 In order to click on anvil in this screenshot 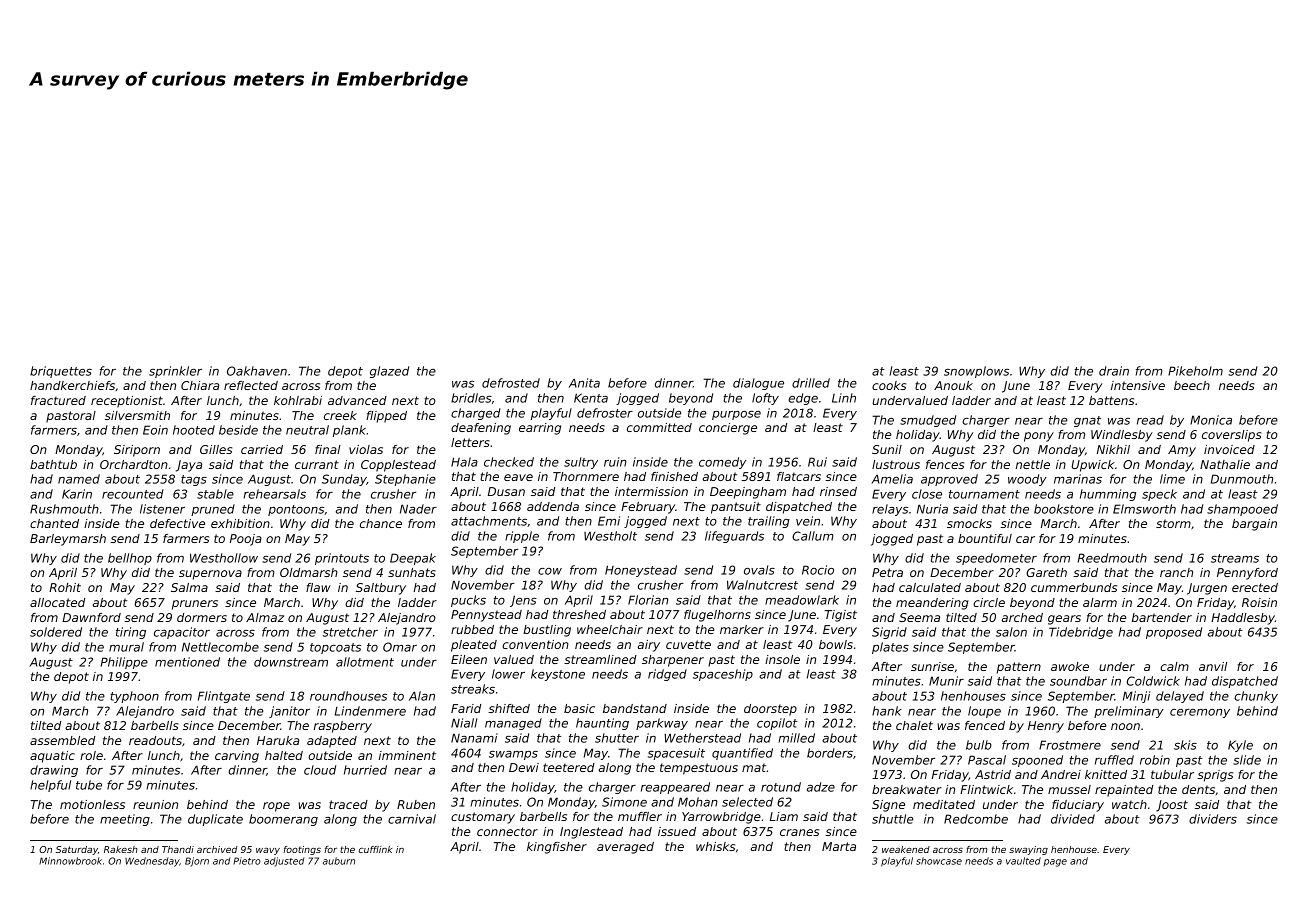, I will do `click(1213, 666)`.
